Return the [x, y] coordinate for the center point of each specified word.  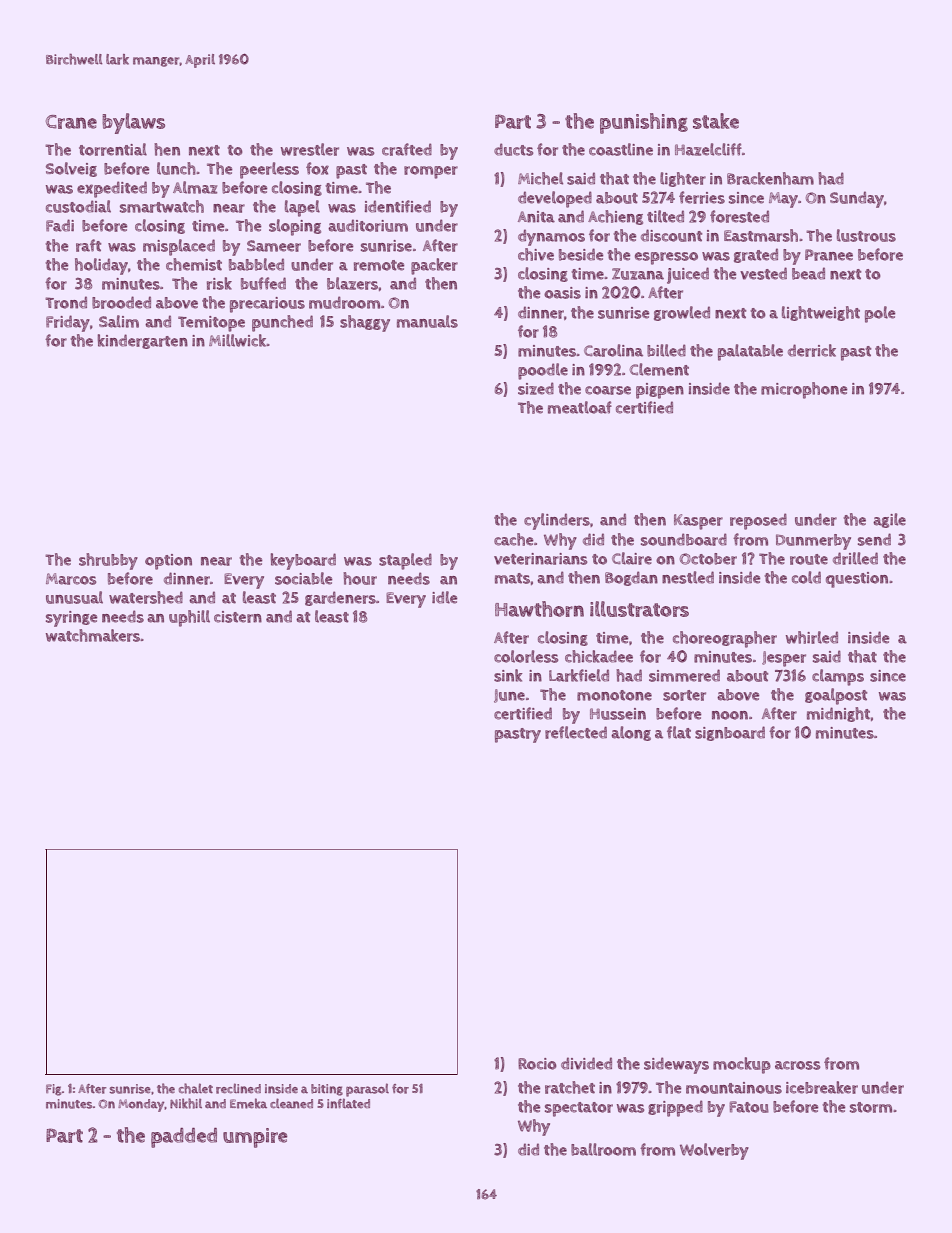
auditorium [368, 225]
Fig [54, 1090]
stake [716, 121]
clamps [838, 677]
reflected [576, 732]
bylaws [133, 123]
